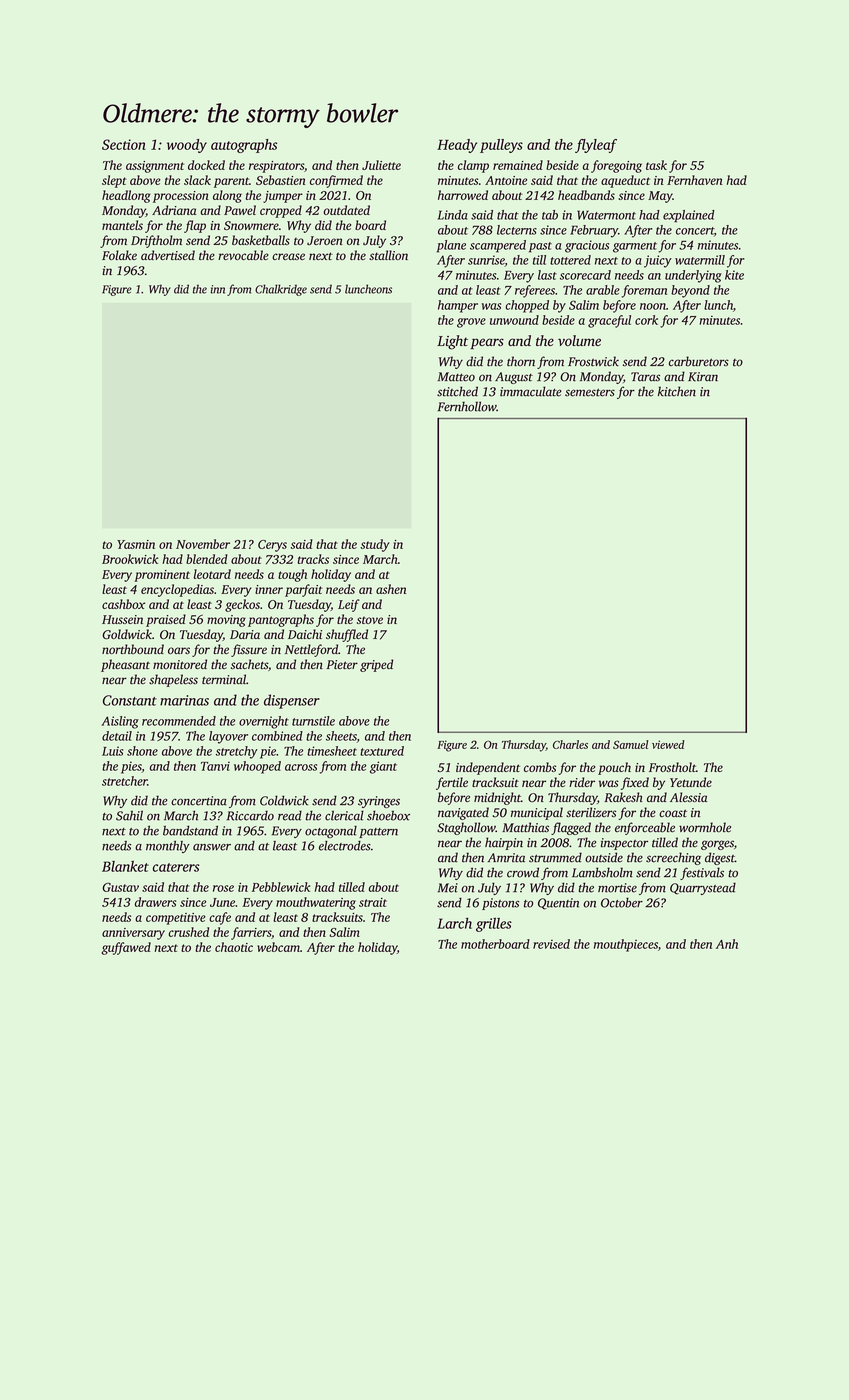  I want to click on Heady, so click(457, 146).
